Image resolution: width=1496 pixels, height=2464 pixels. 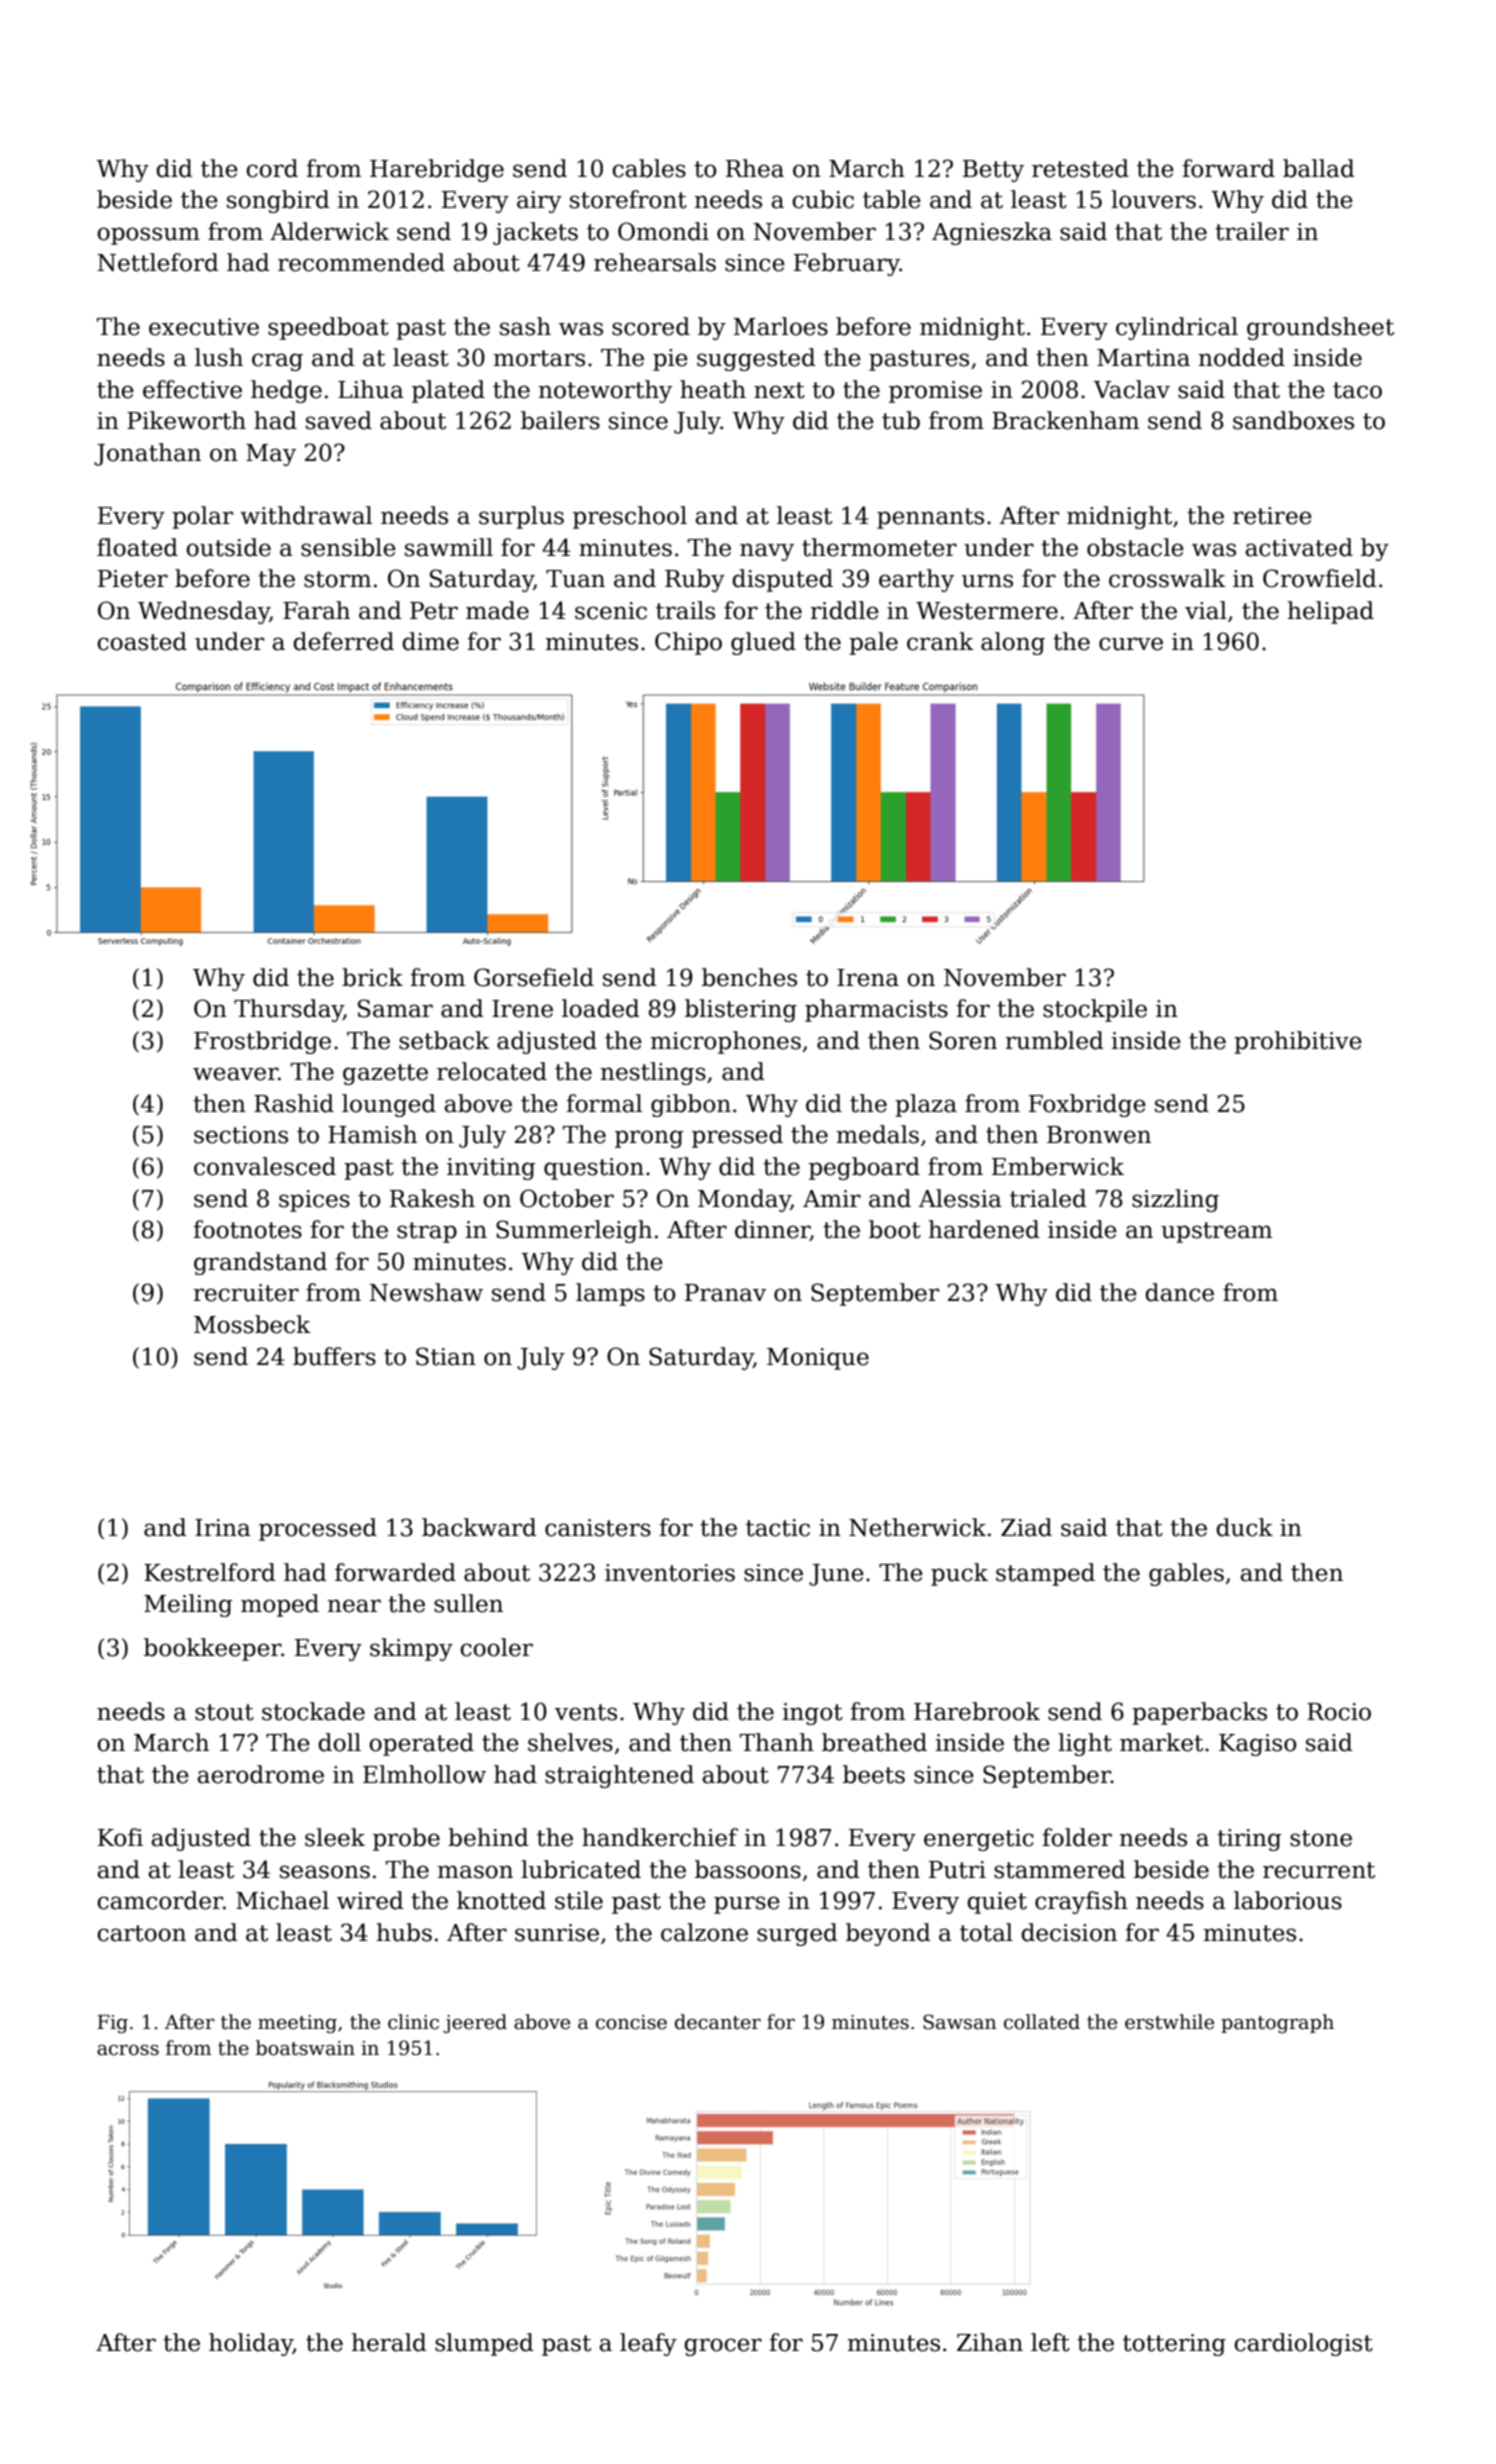 What do you see at coordinates (142, 641) in the screenshot?
I see `coasted` at bounding box center [142, 641].
